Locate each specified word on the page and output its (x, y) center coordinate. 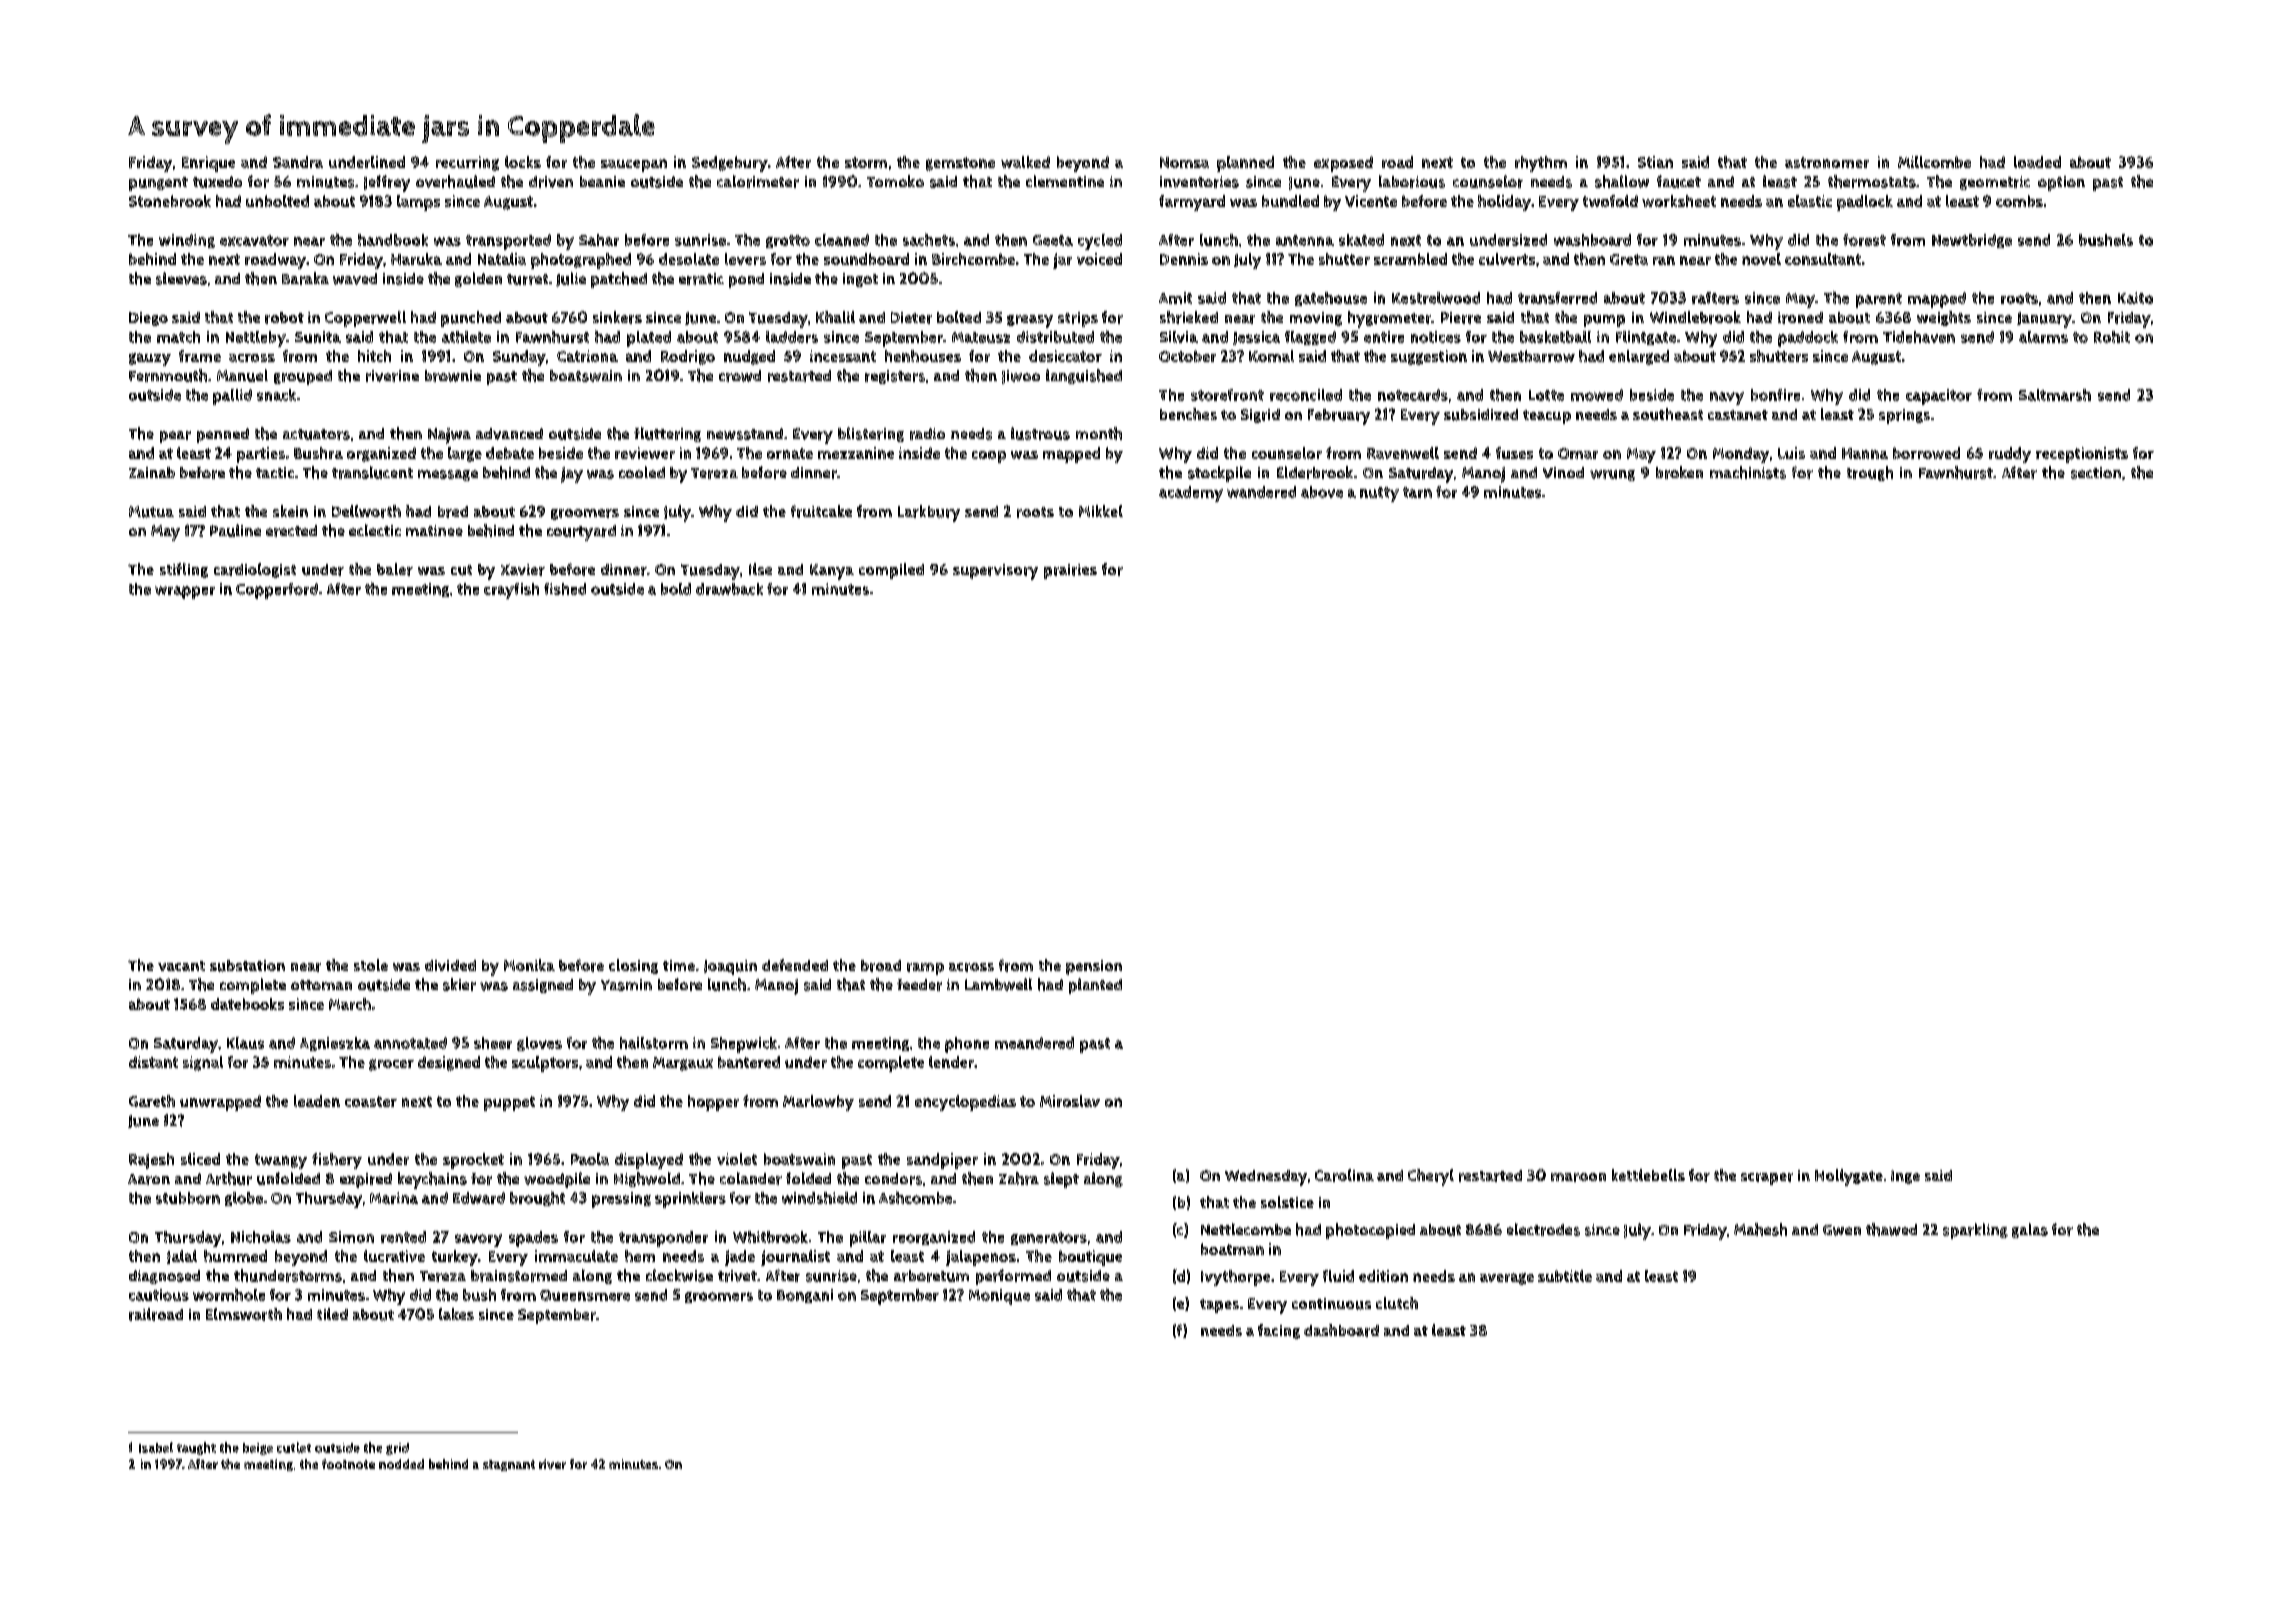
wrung (1612, 475)
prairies (1070, 571)
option (2061, 183)
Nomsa (1184, 162)
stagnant (509, 1465)
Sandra (298, 162)
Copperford (277, 591)
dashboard (1341, 1330)
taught (196, 1448)
